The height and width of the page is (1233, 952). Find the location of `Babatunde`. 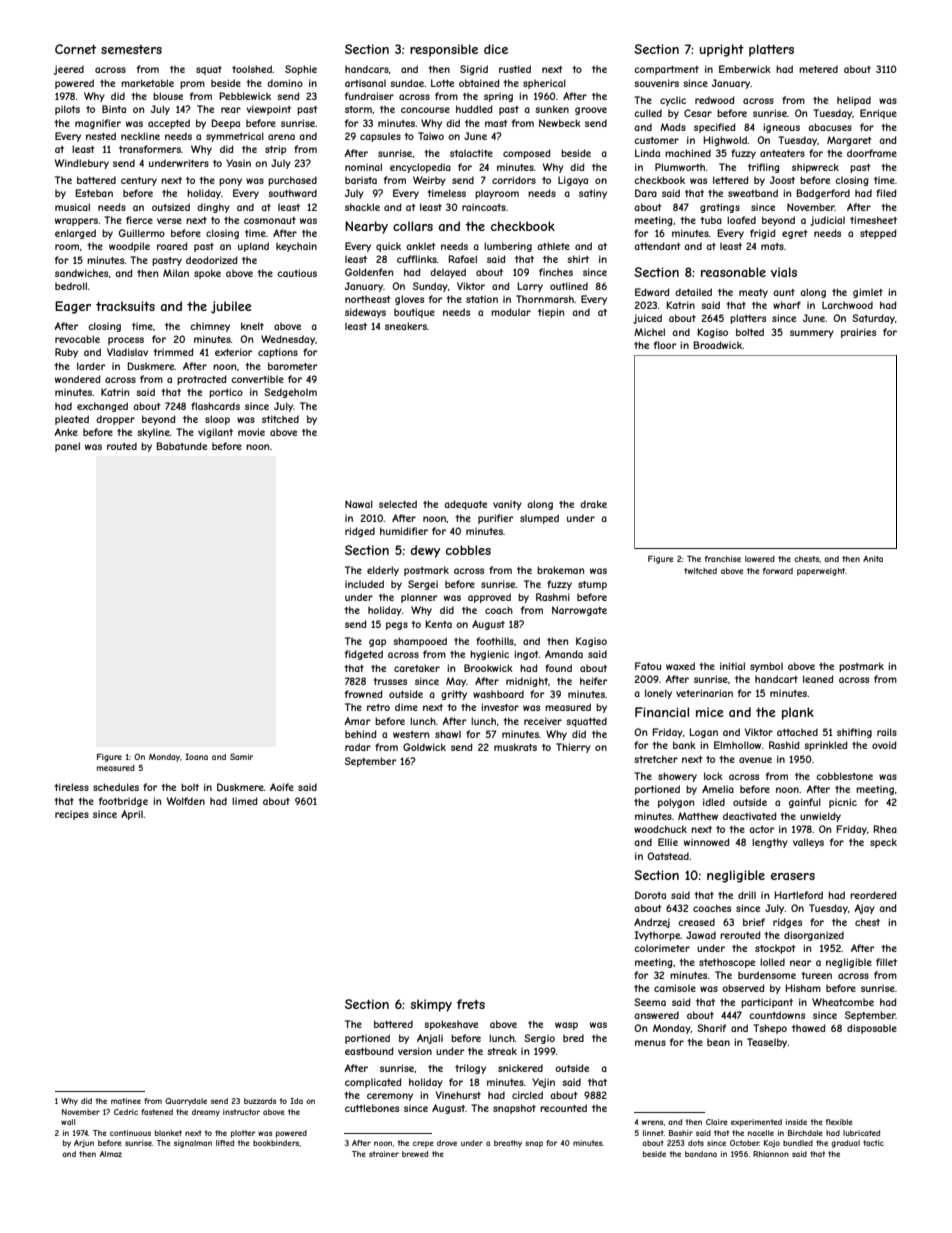

Babatunde is located at coordinates (181, 446).
